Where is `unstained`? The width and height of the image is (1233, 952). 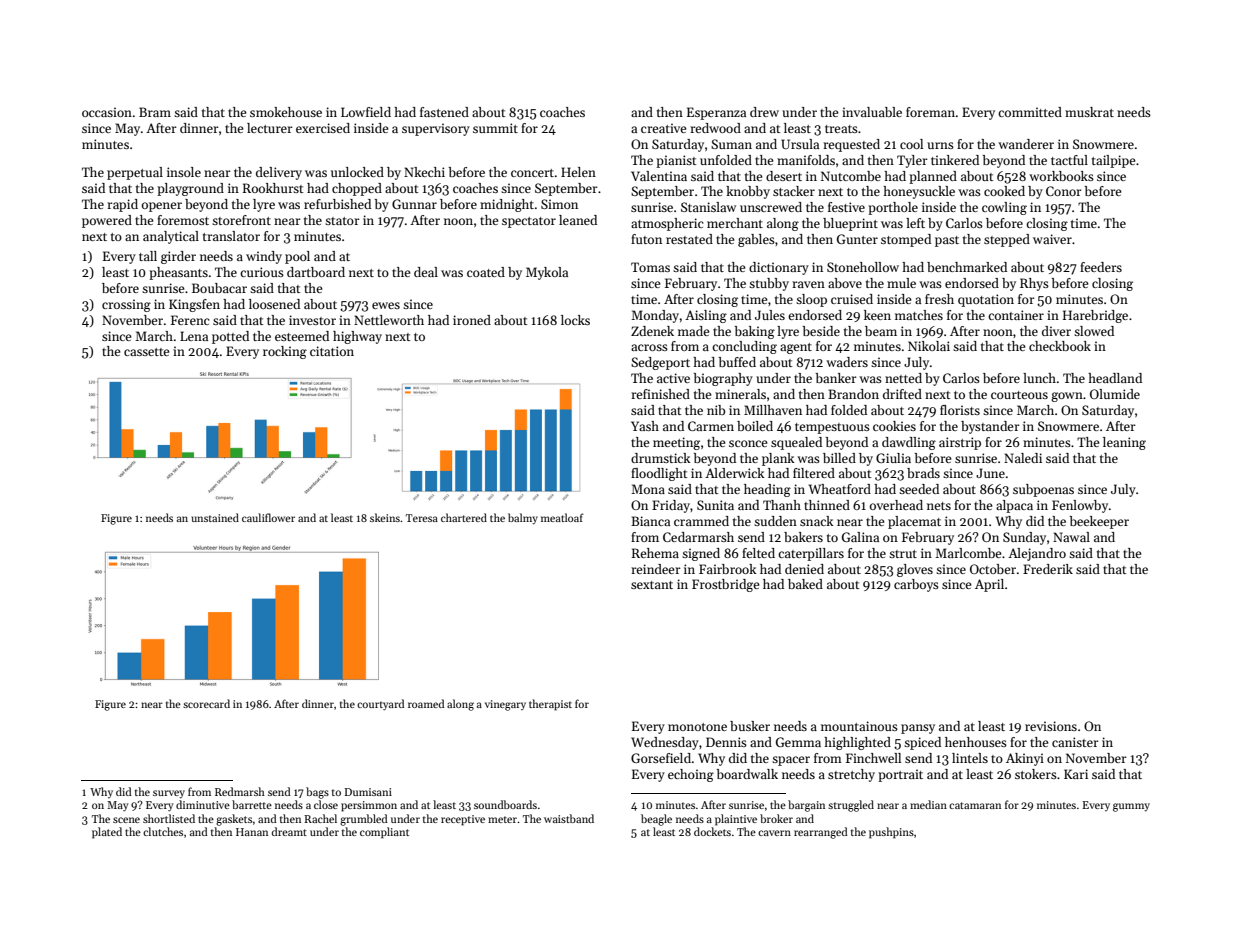
unstained is located at coordinates (215, 517).
